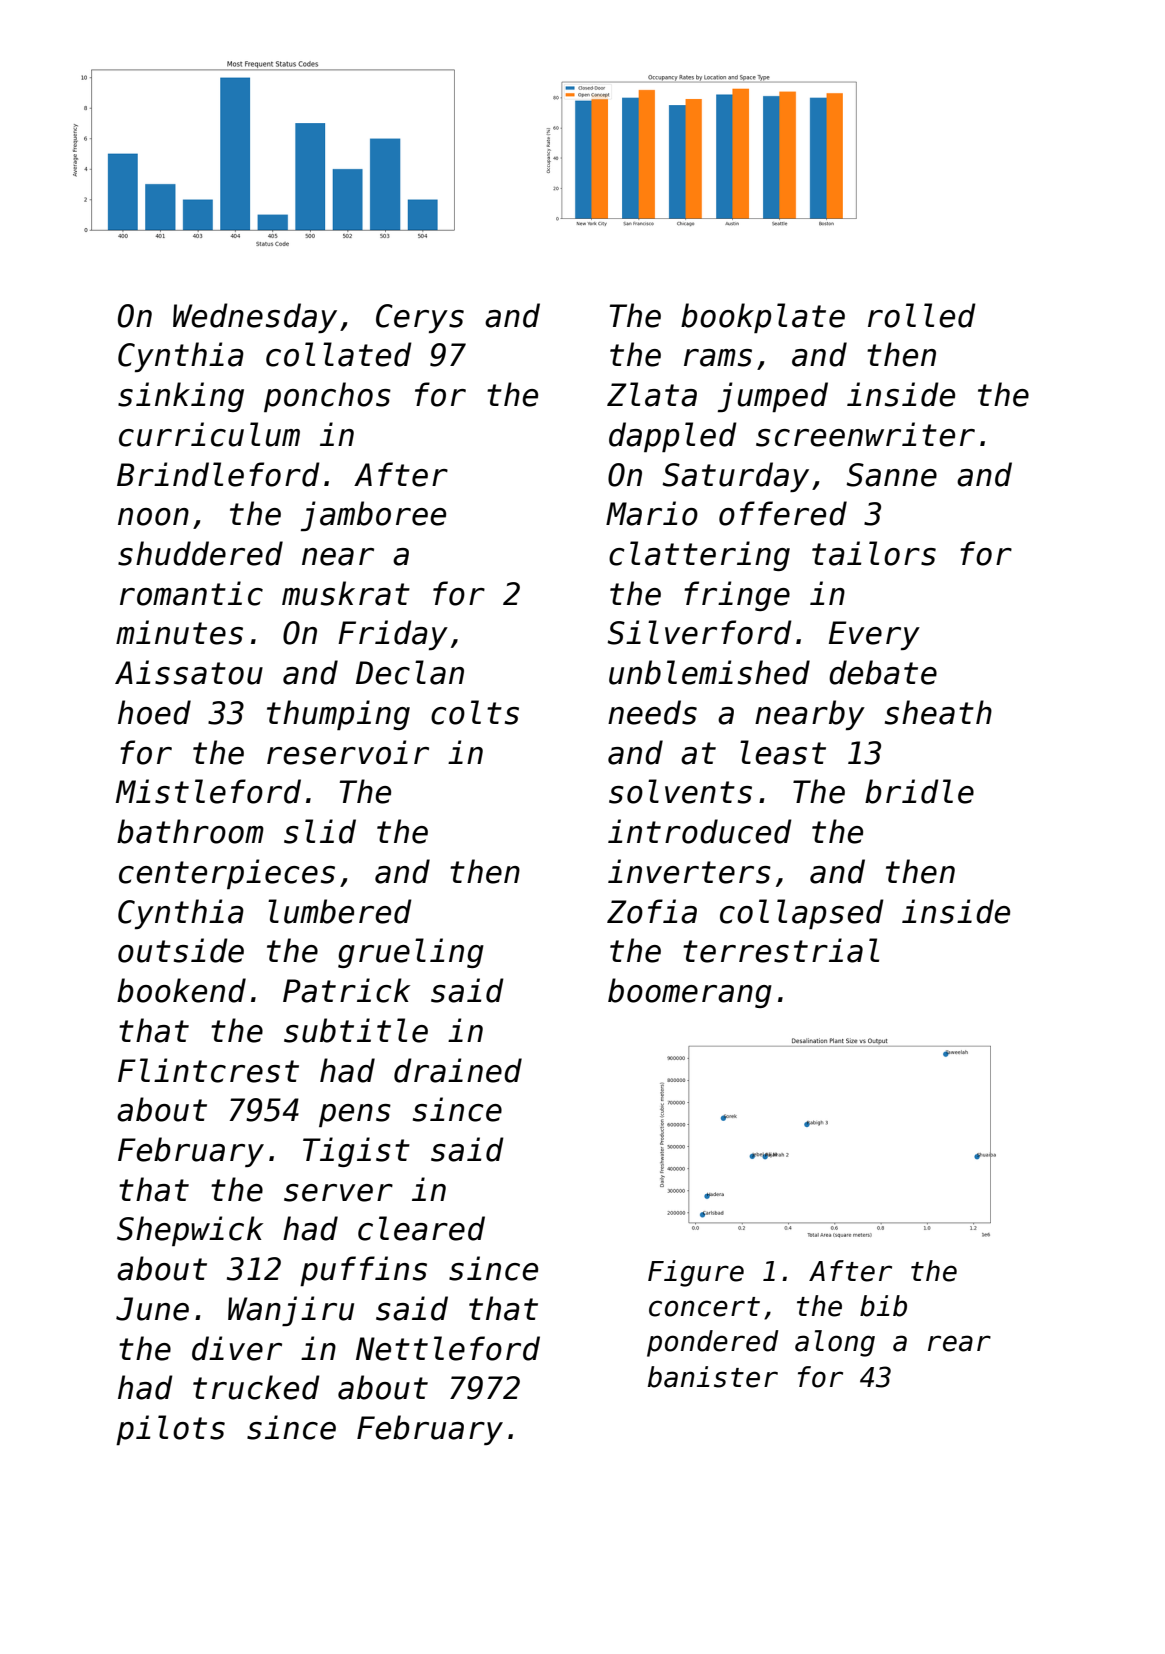 This image has height=1654, width=1165. I want to click on Nettleford, so click(448, 1348).
